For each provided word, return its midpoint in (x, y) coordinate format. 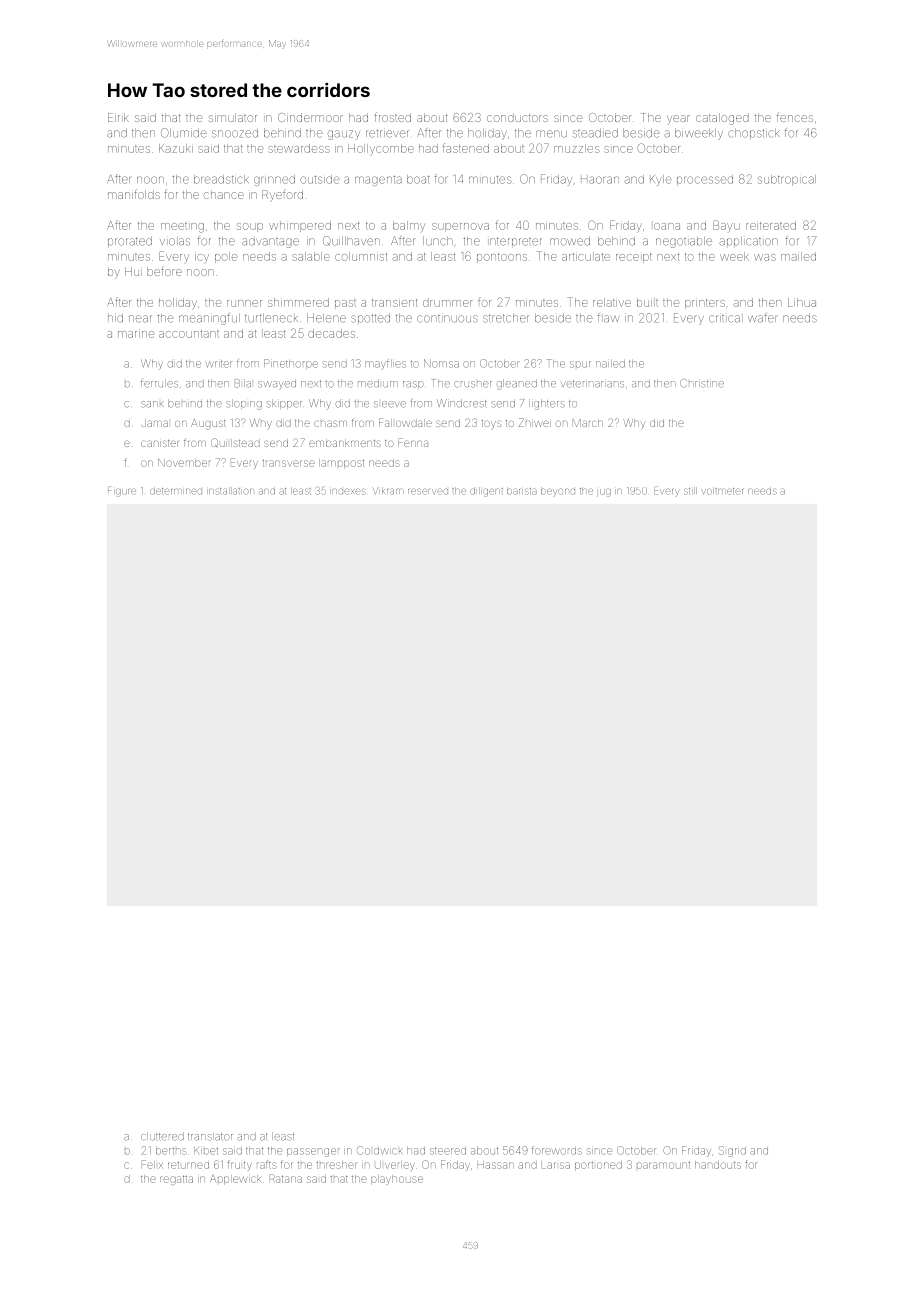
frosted (392, 117)
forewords (557, 1151)
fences (795, 118)
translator (210, 1136)
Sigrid (732, 1151)
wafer (763, 318)
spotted (370, 318)
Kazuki (176, 148)
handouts (718, 1165)
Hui (133, 271)
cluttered (162, 1136)
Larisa (556, 1165)
